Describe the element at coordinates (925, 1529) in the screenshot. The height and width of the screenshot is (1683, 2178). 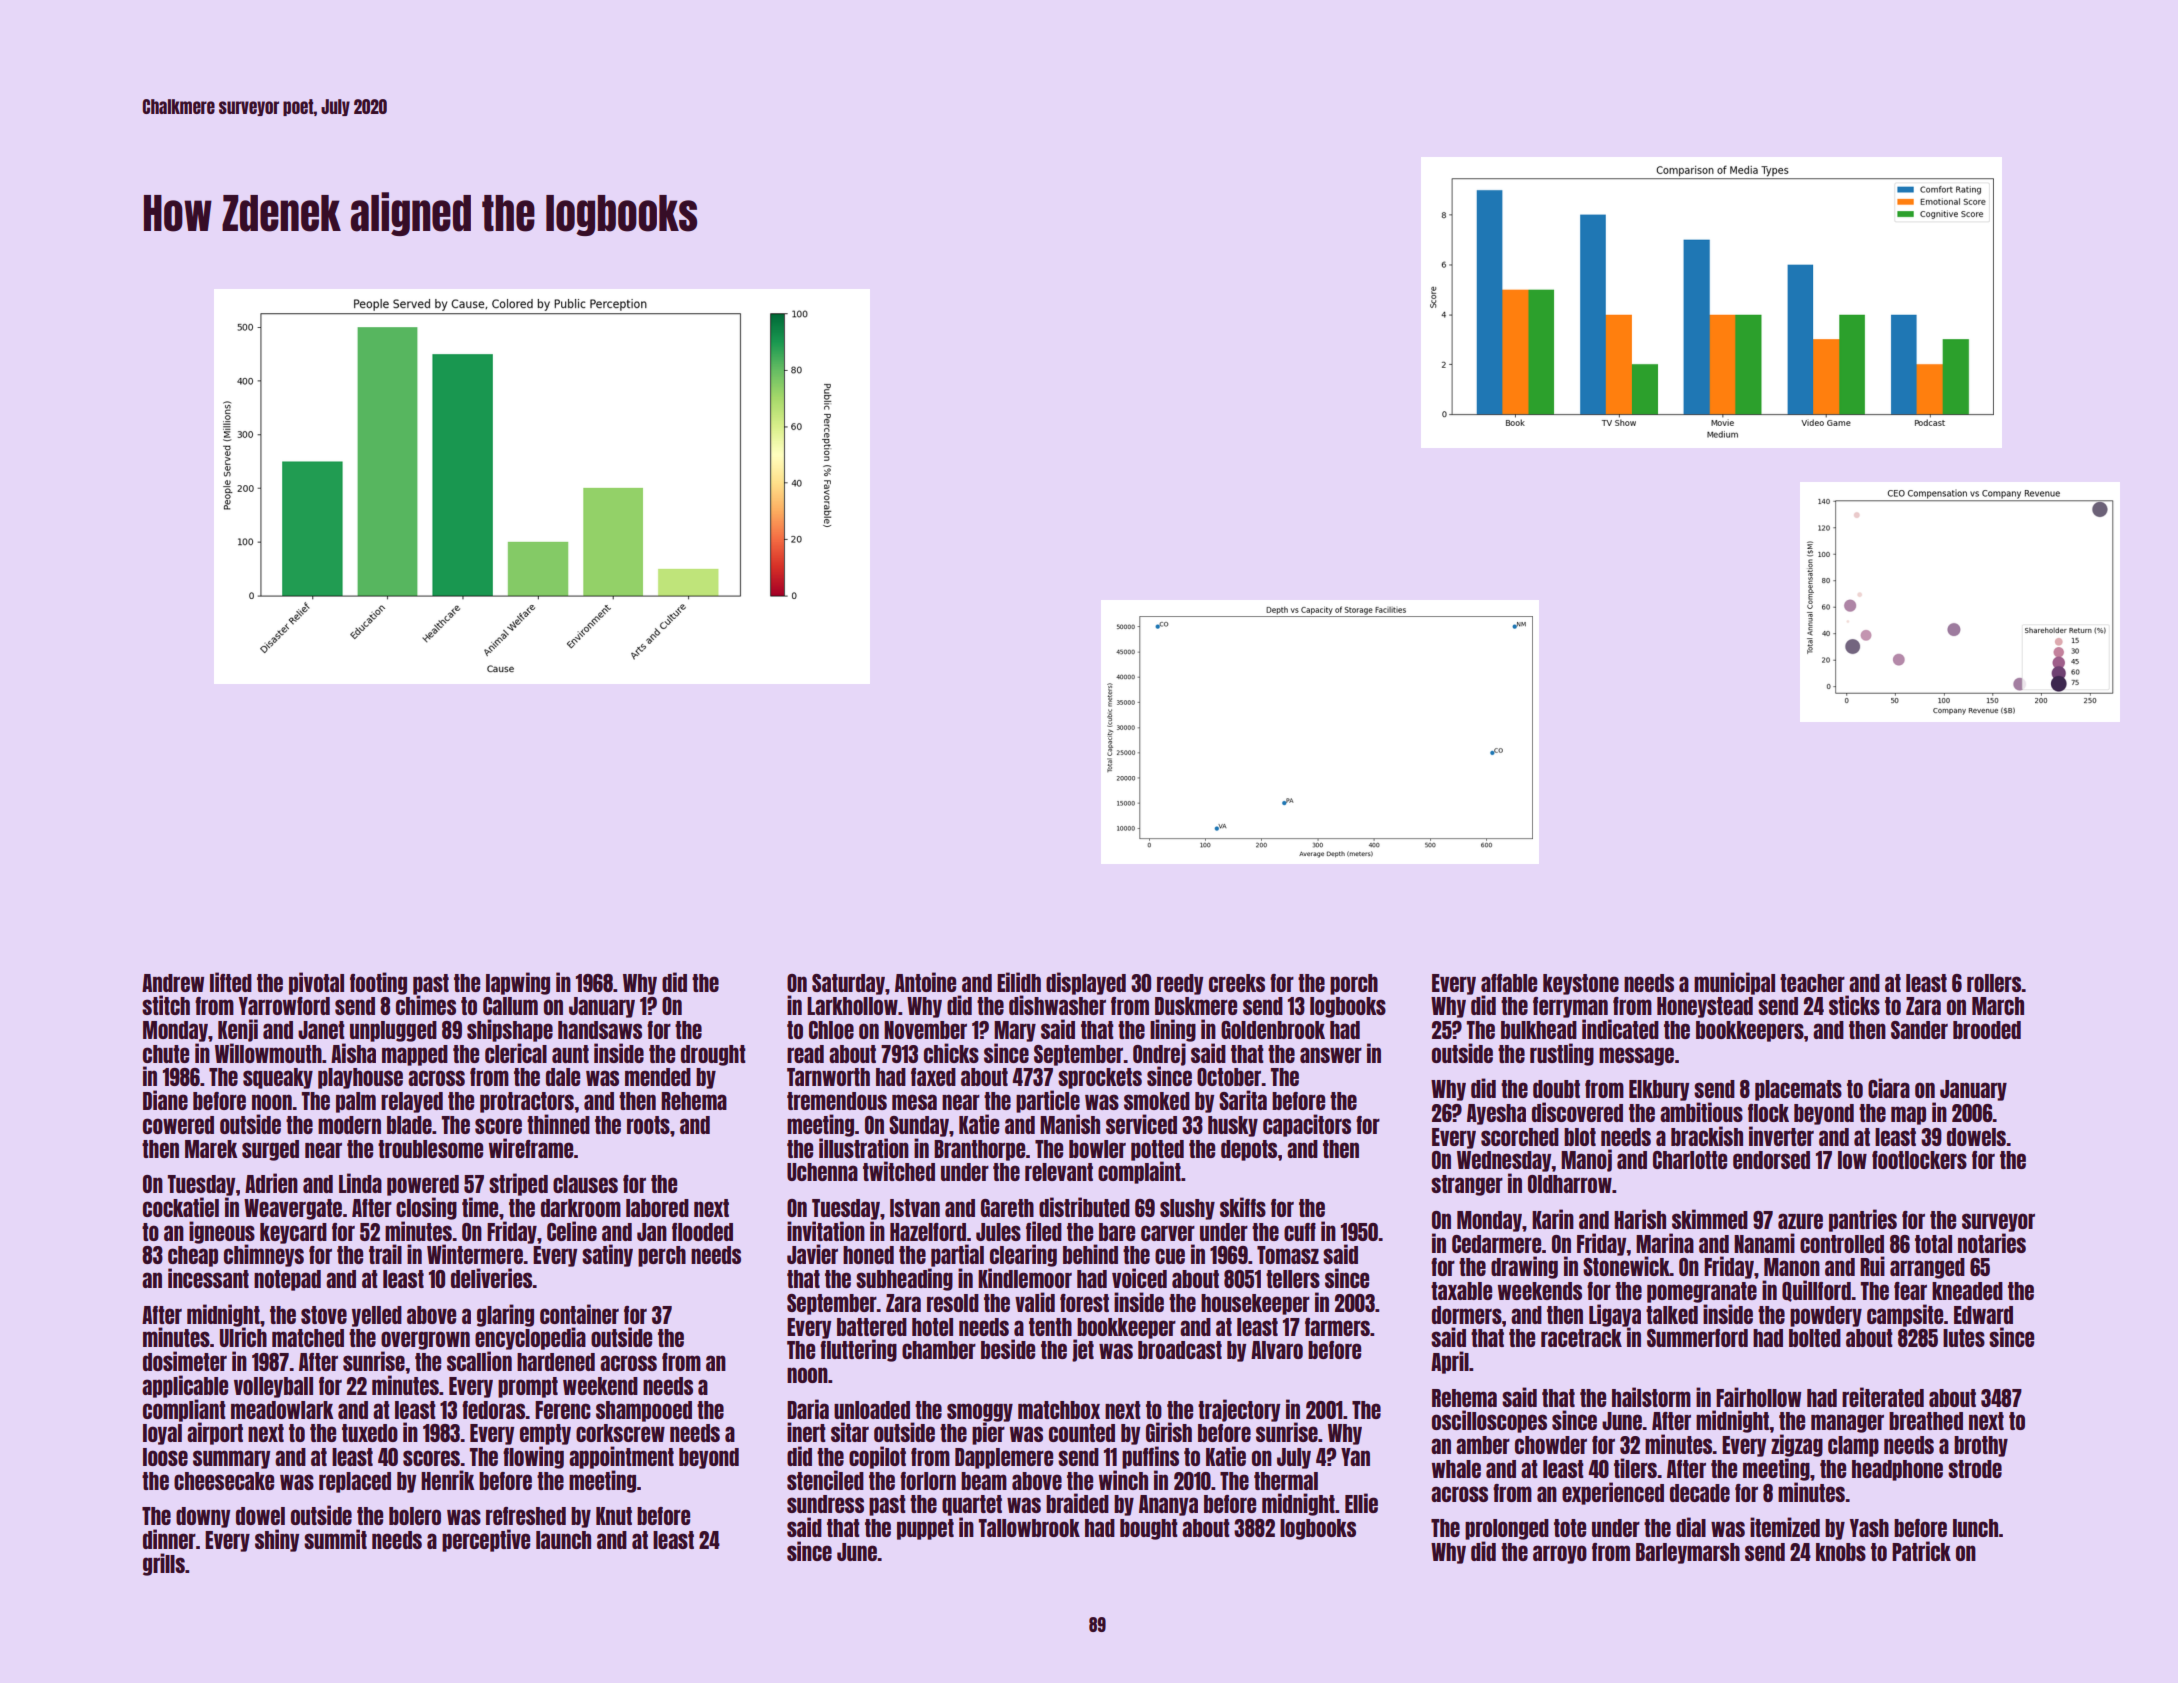
I see `puppet` at that location.
